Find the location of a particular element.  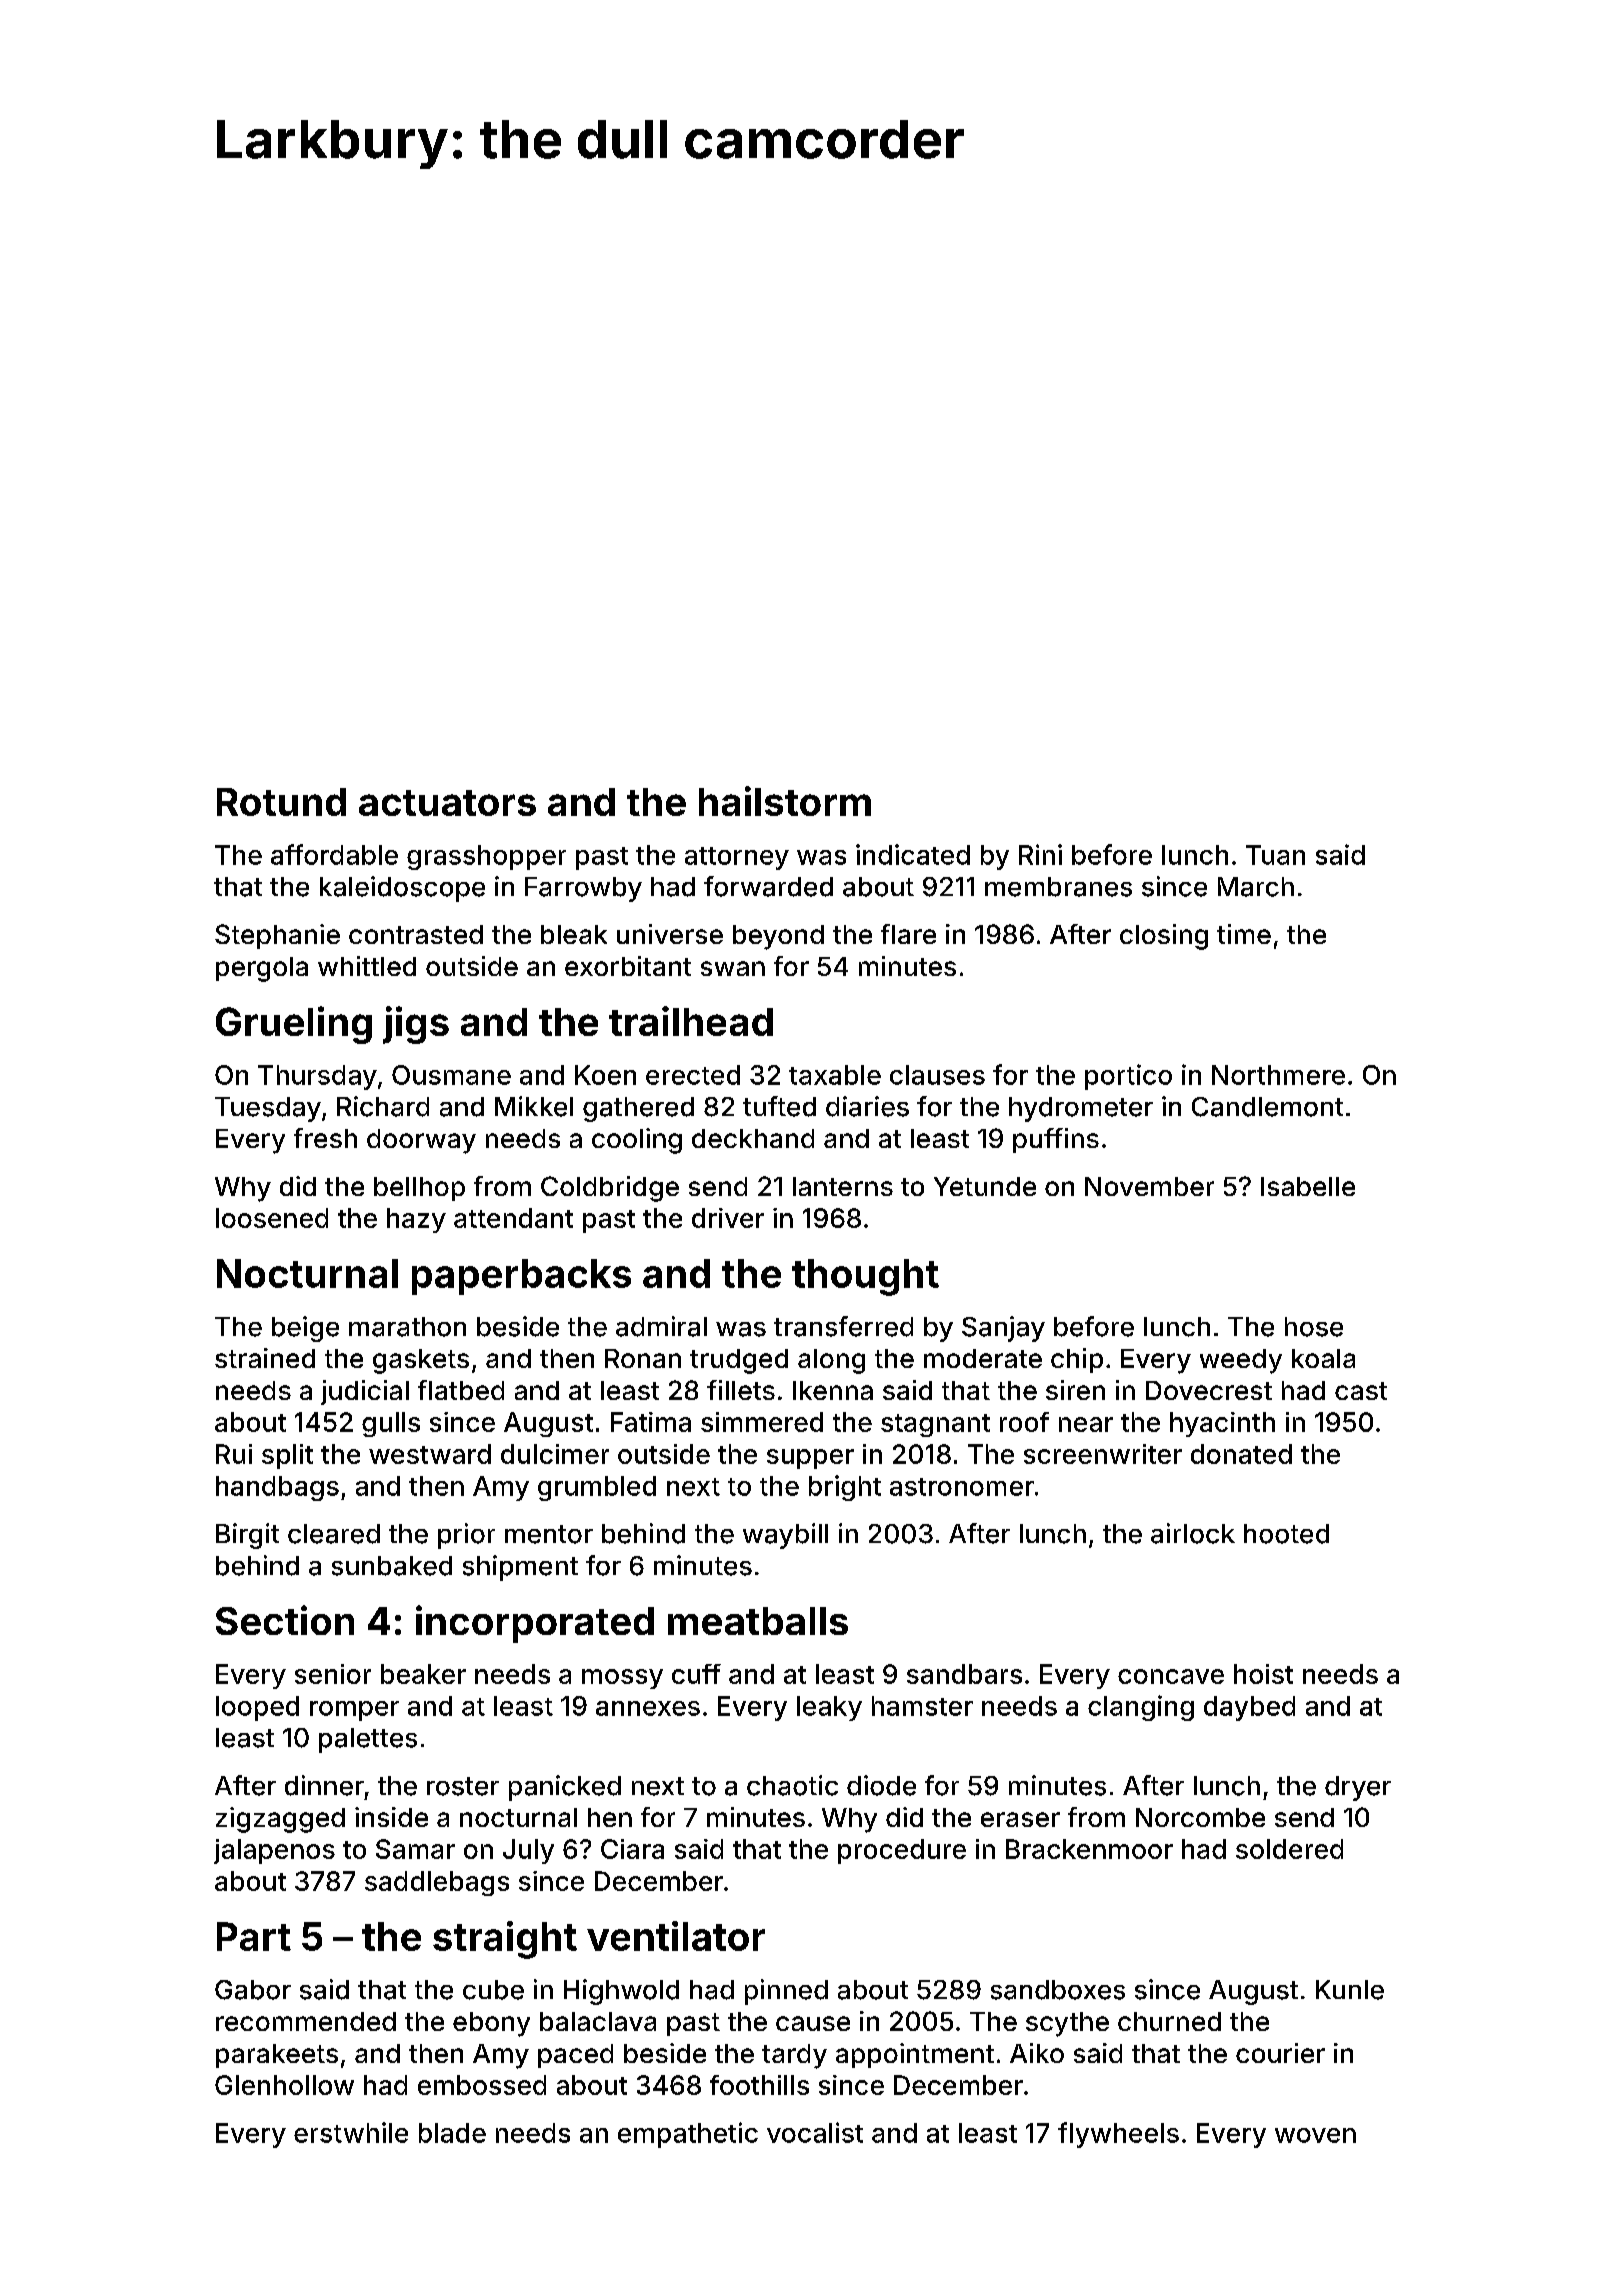

judicial is located at coordinates (365, 1392).
